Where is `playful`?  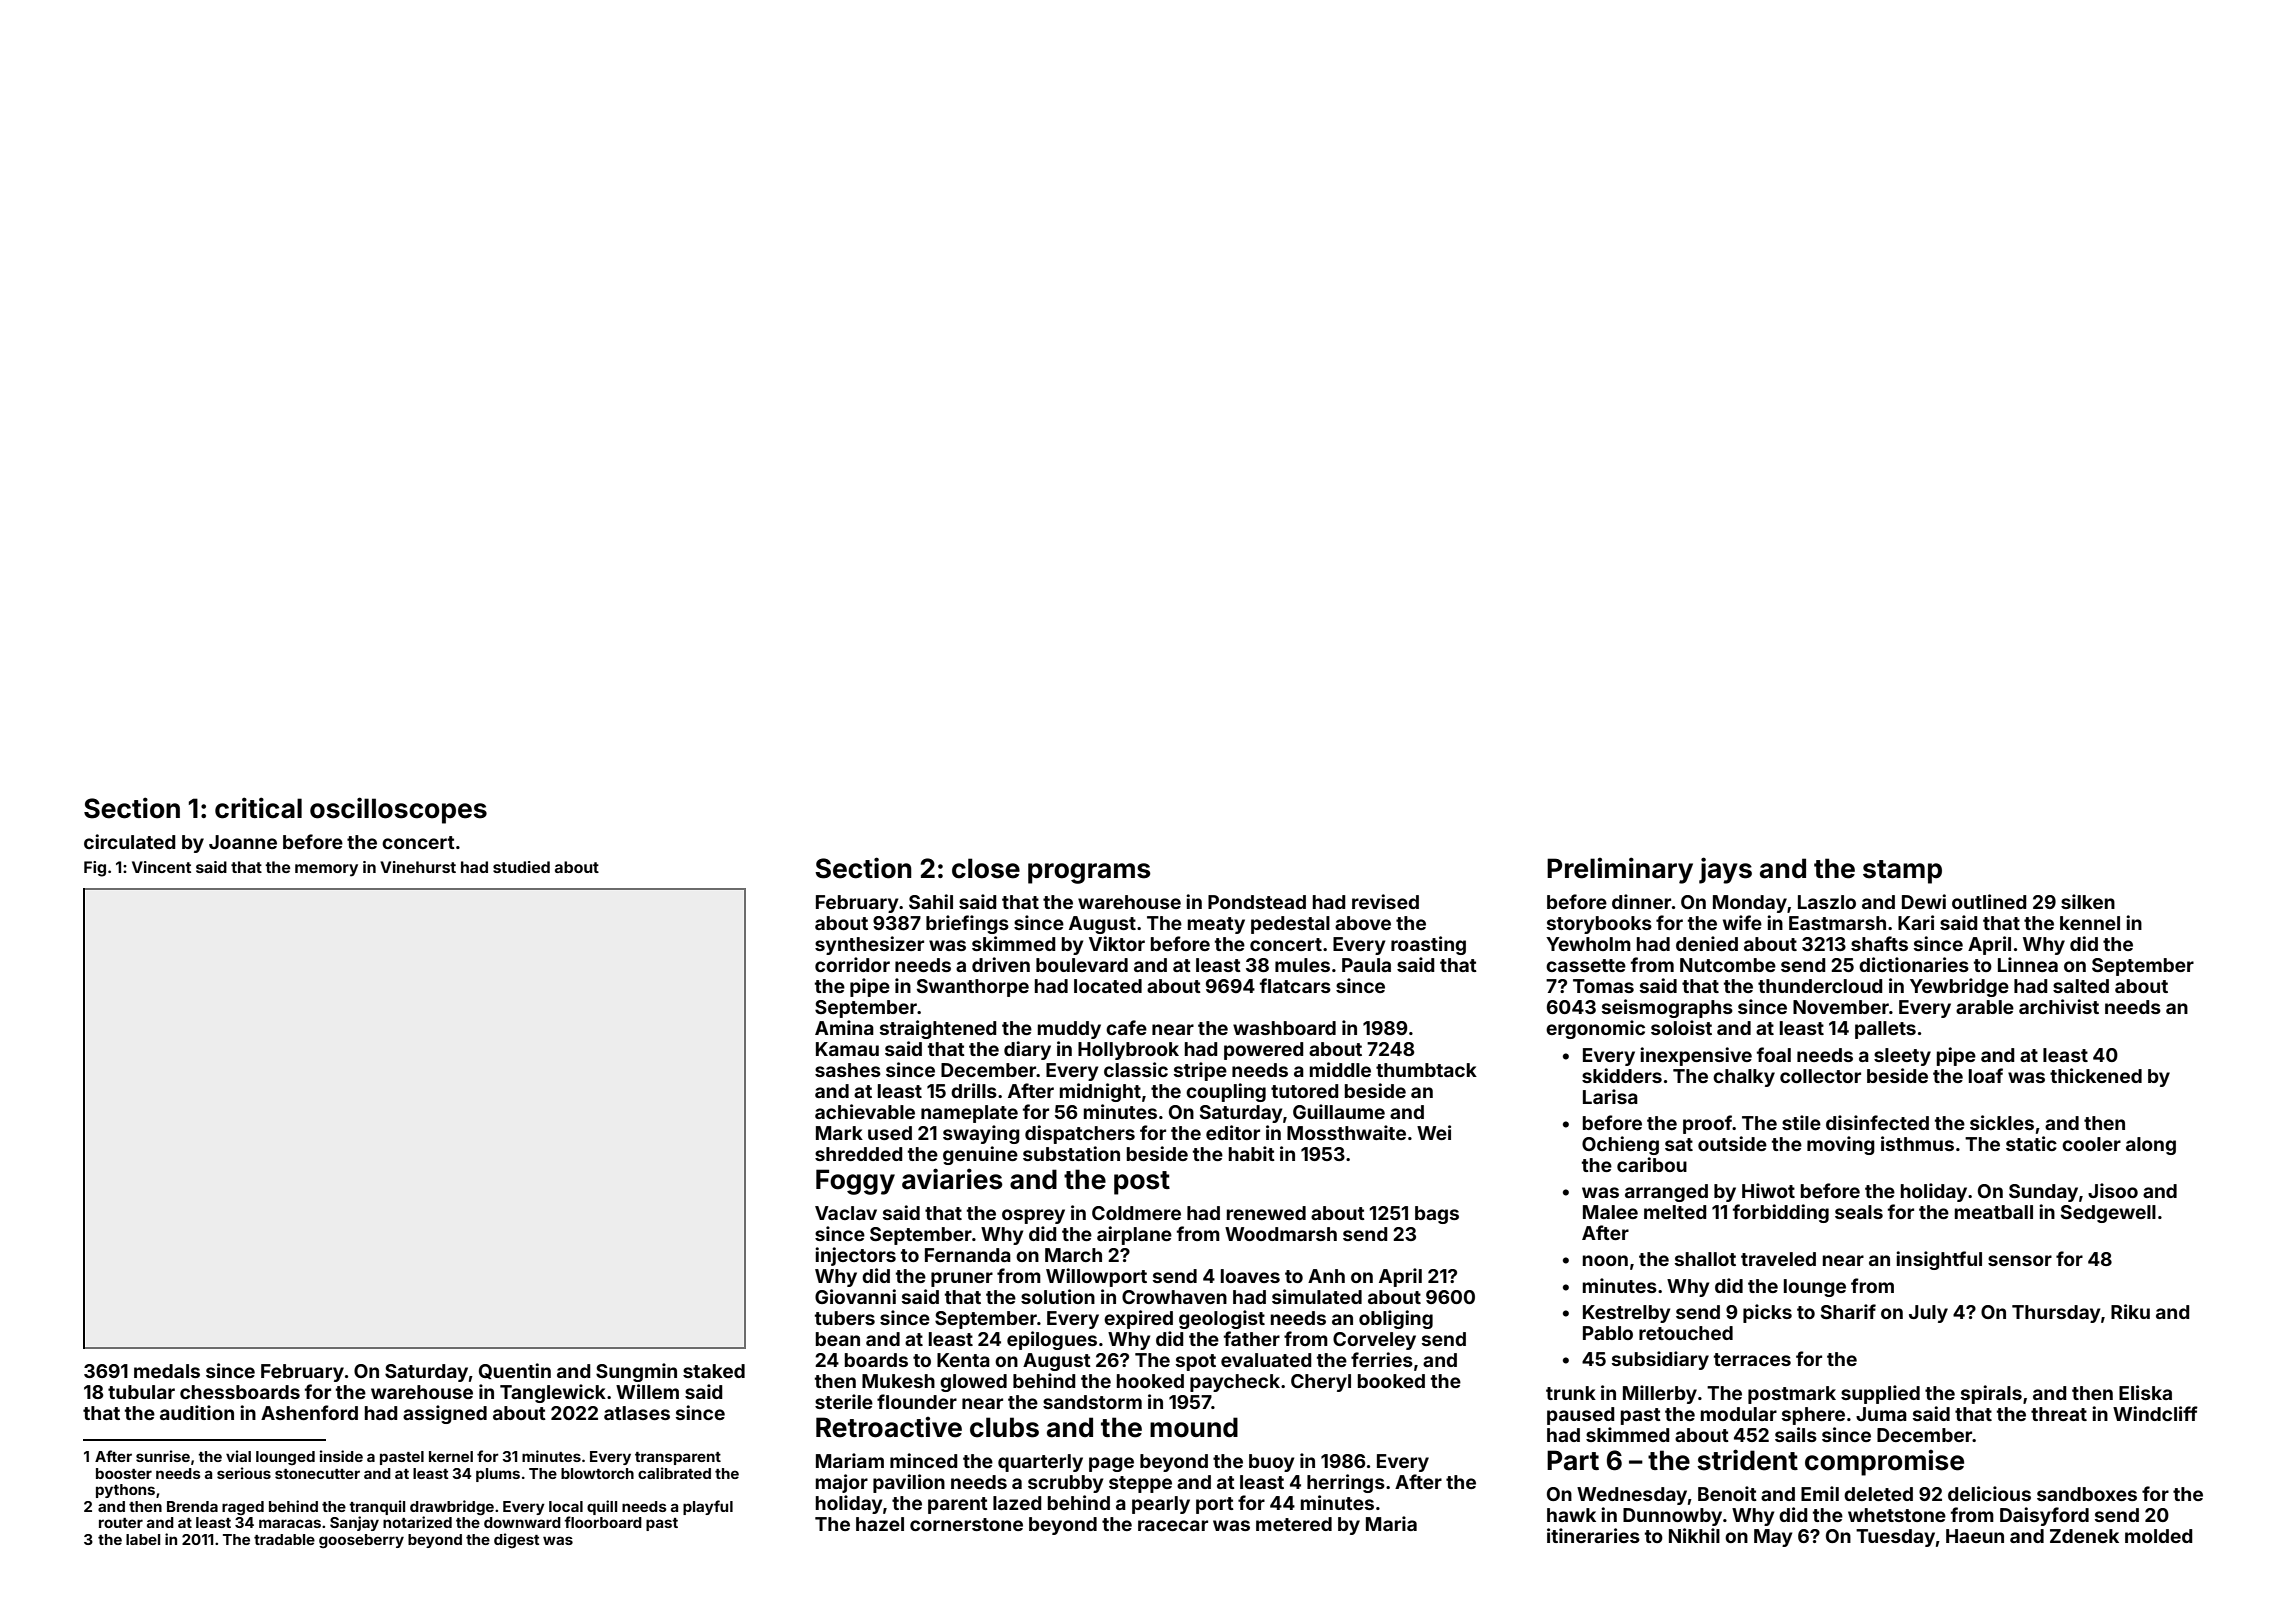 playful is located at coordinates (708, 1507).
